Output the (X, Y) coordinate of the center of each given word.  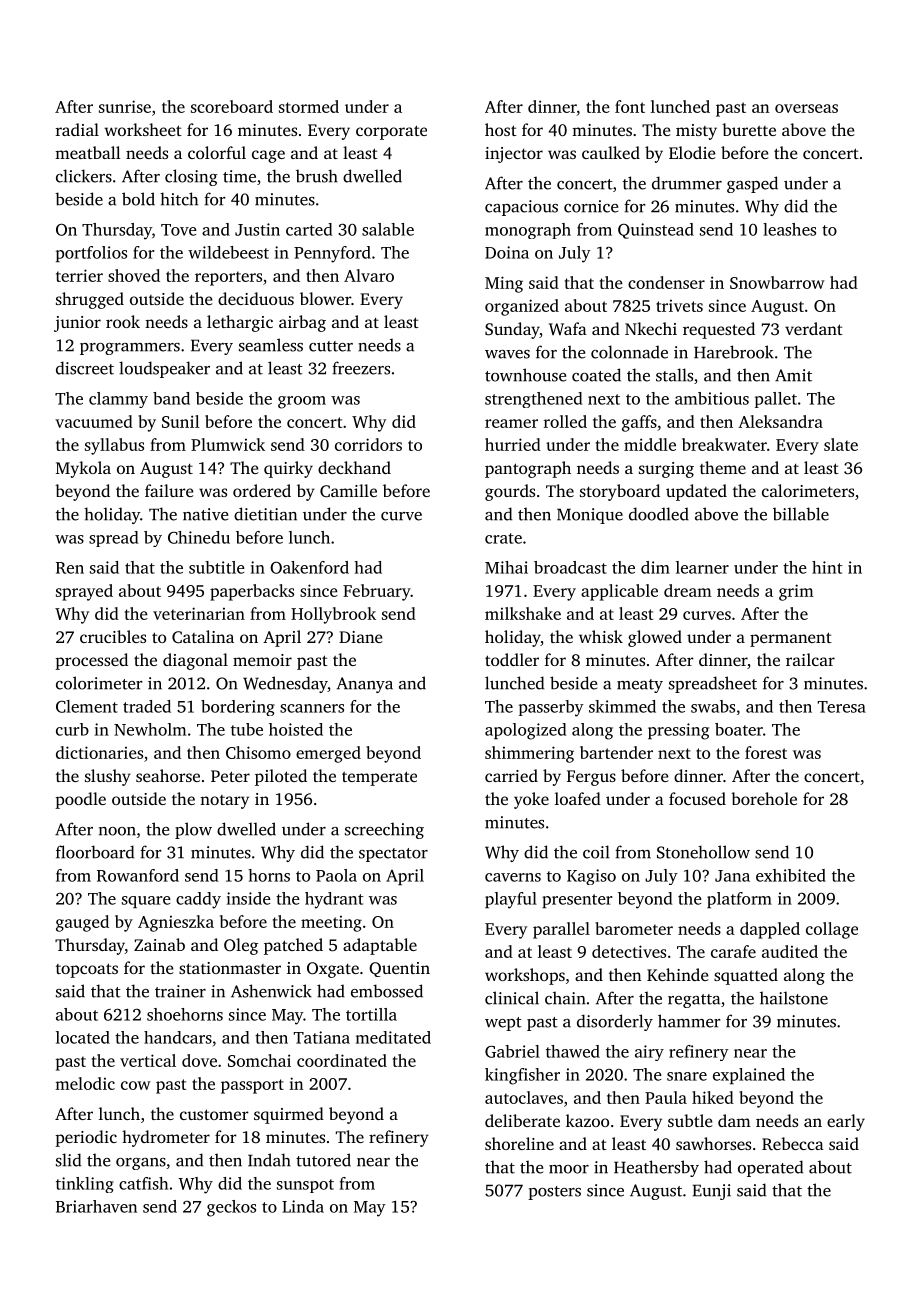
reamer (511, 423)
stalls (674, 375)
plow (193, 830)
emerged (328, 754)
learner (702, 567)
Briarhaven (96, 1206)
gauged (82, 923)
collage (832, 930)
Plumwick (228, 444)
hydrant (334, 900)
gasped (752, 184)
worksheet (143, 129)
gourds (510, 492)
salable (388, 229)
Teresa (842, 707)
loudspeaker (164, 369)
